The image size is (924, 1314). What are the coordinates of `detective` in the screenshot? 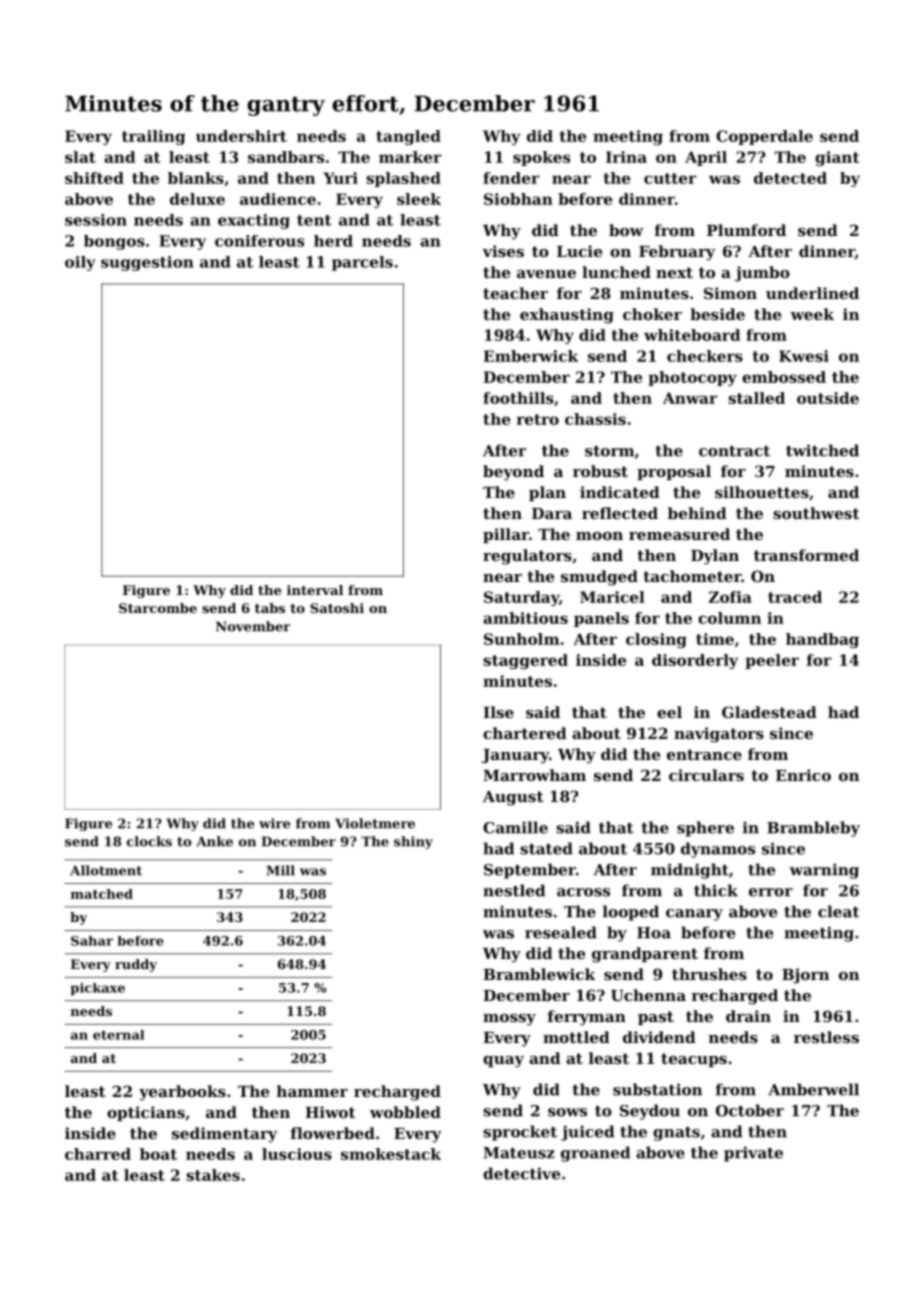 It's located at (521, 1173).
